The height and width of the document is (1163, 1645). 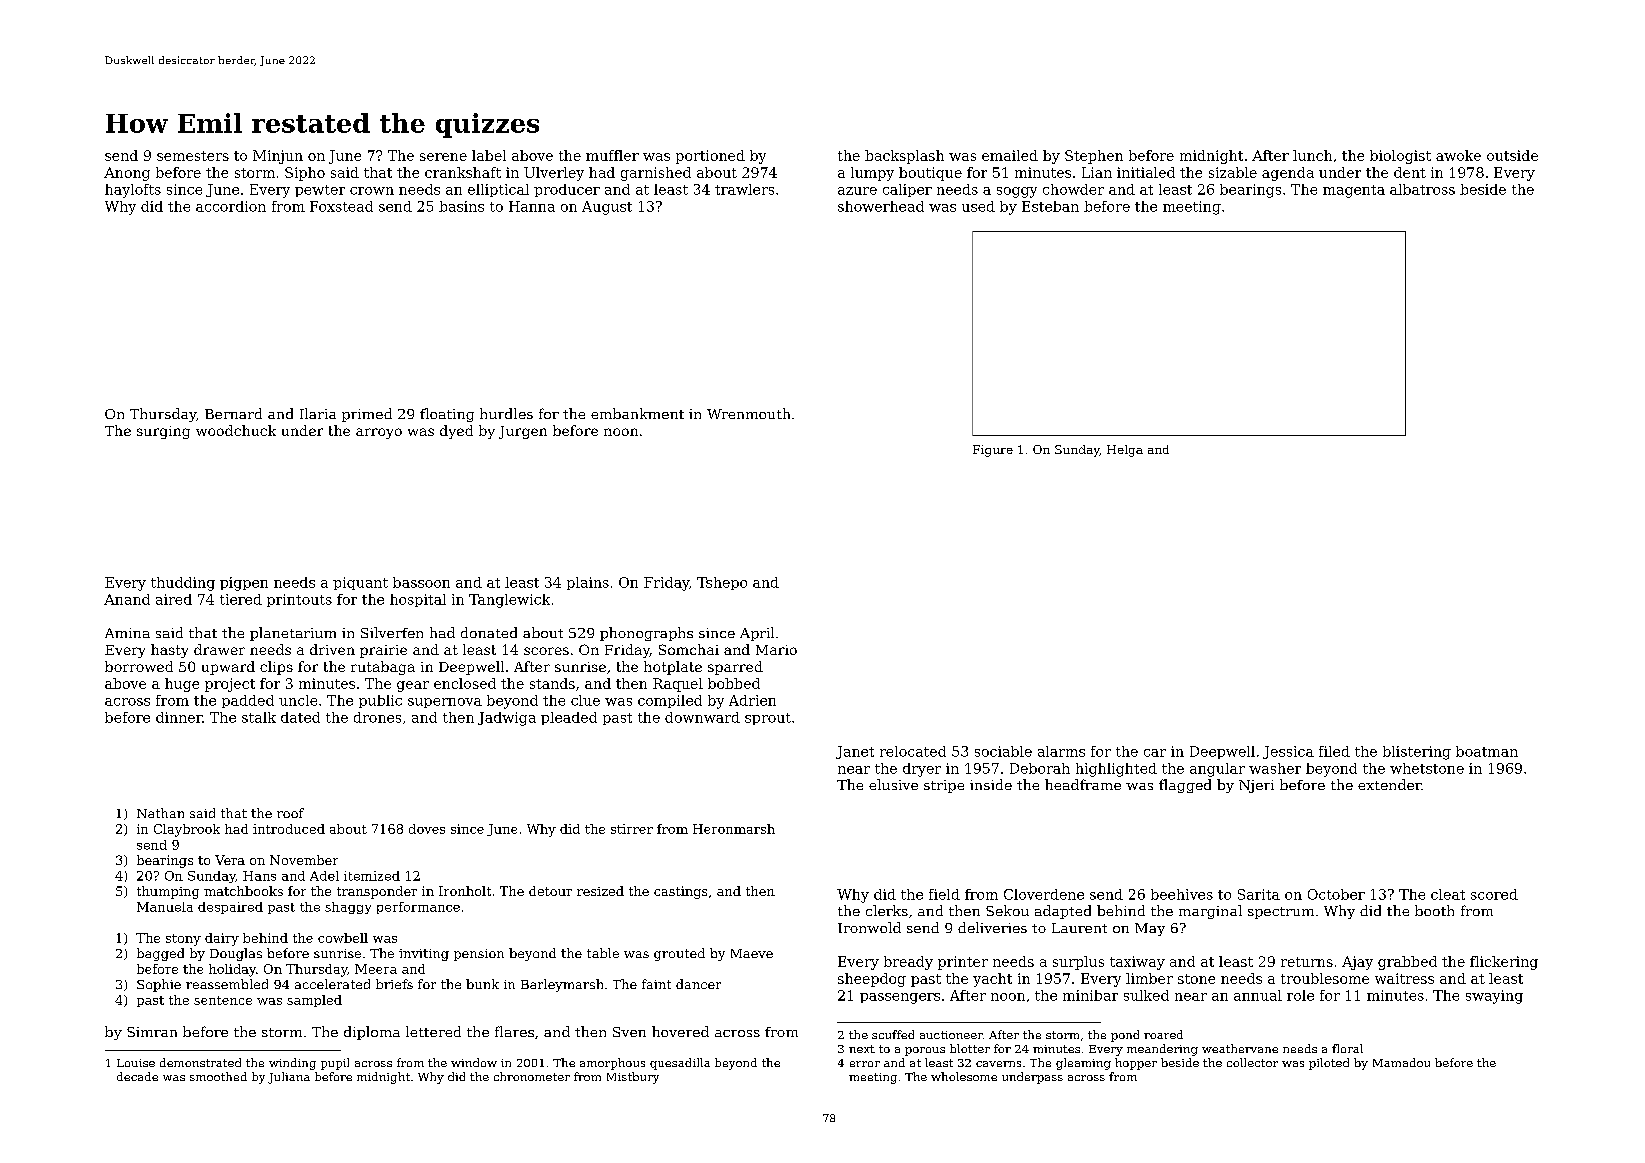 I want to click on Helga, so click(x=1125, y=451).
